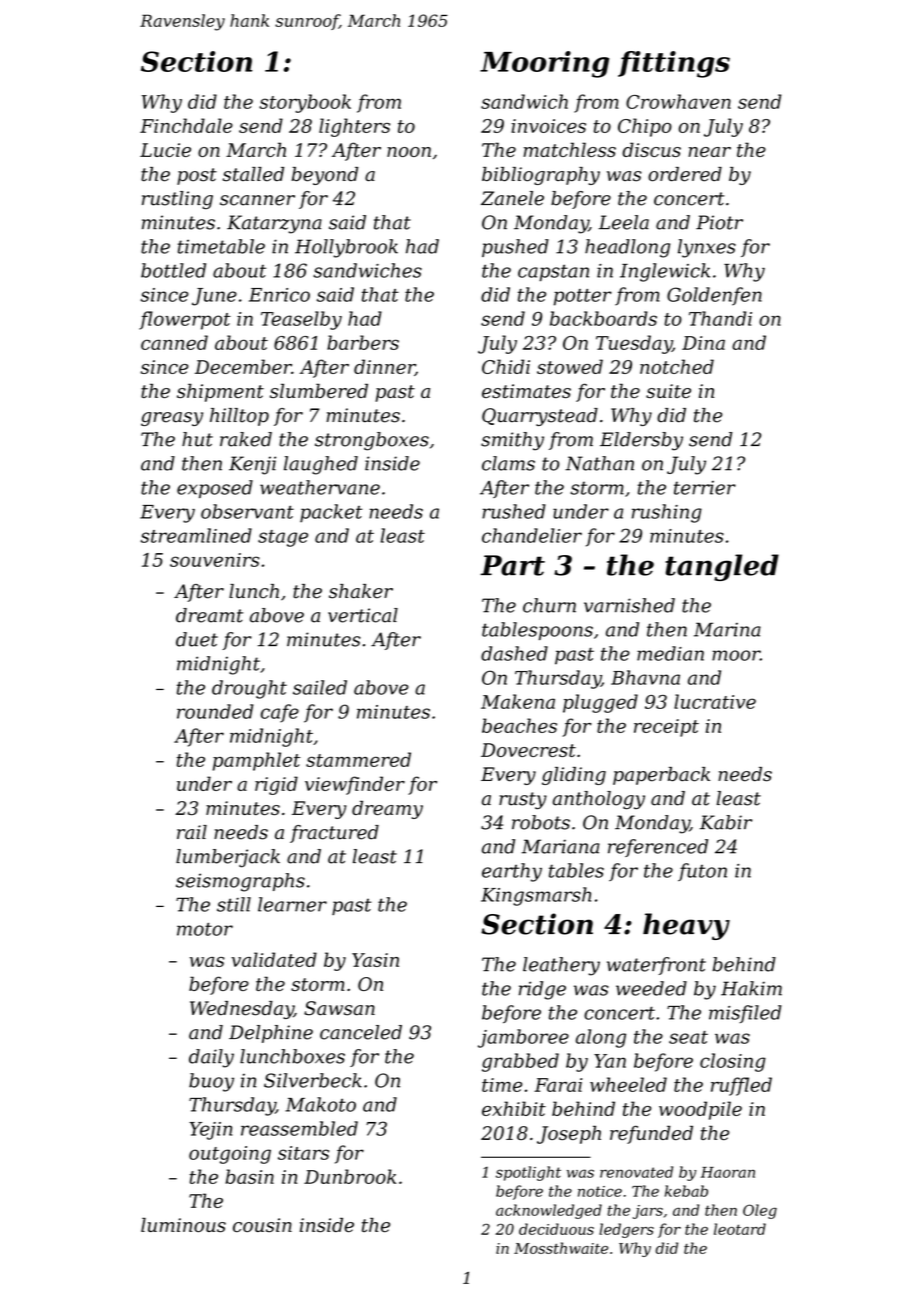 This page has width=924, height=1314. Describe the element at coordinates (177, 200) in the page. I see `rustling` at that location.
